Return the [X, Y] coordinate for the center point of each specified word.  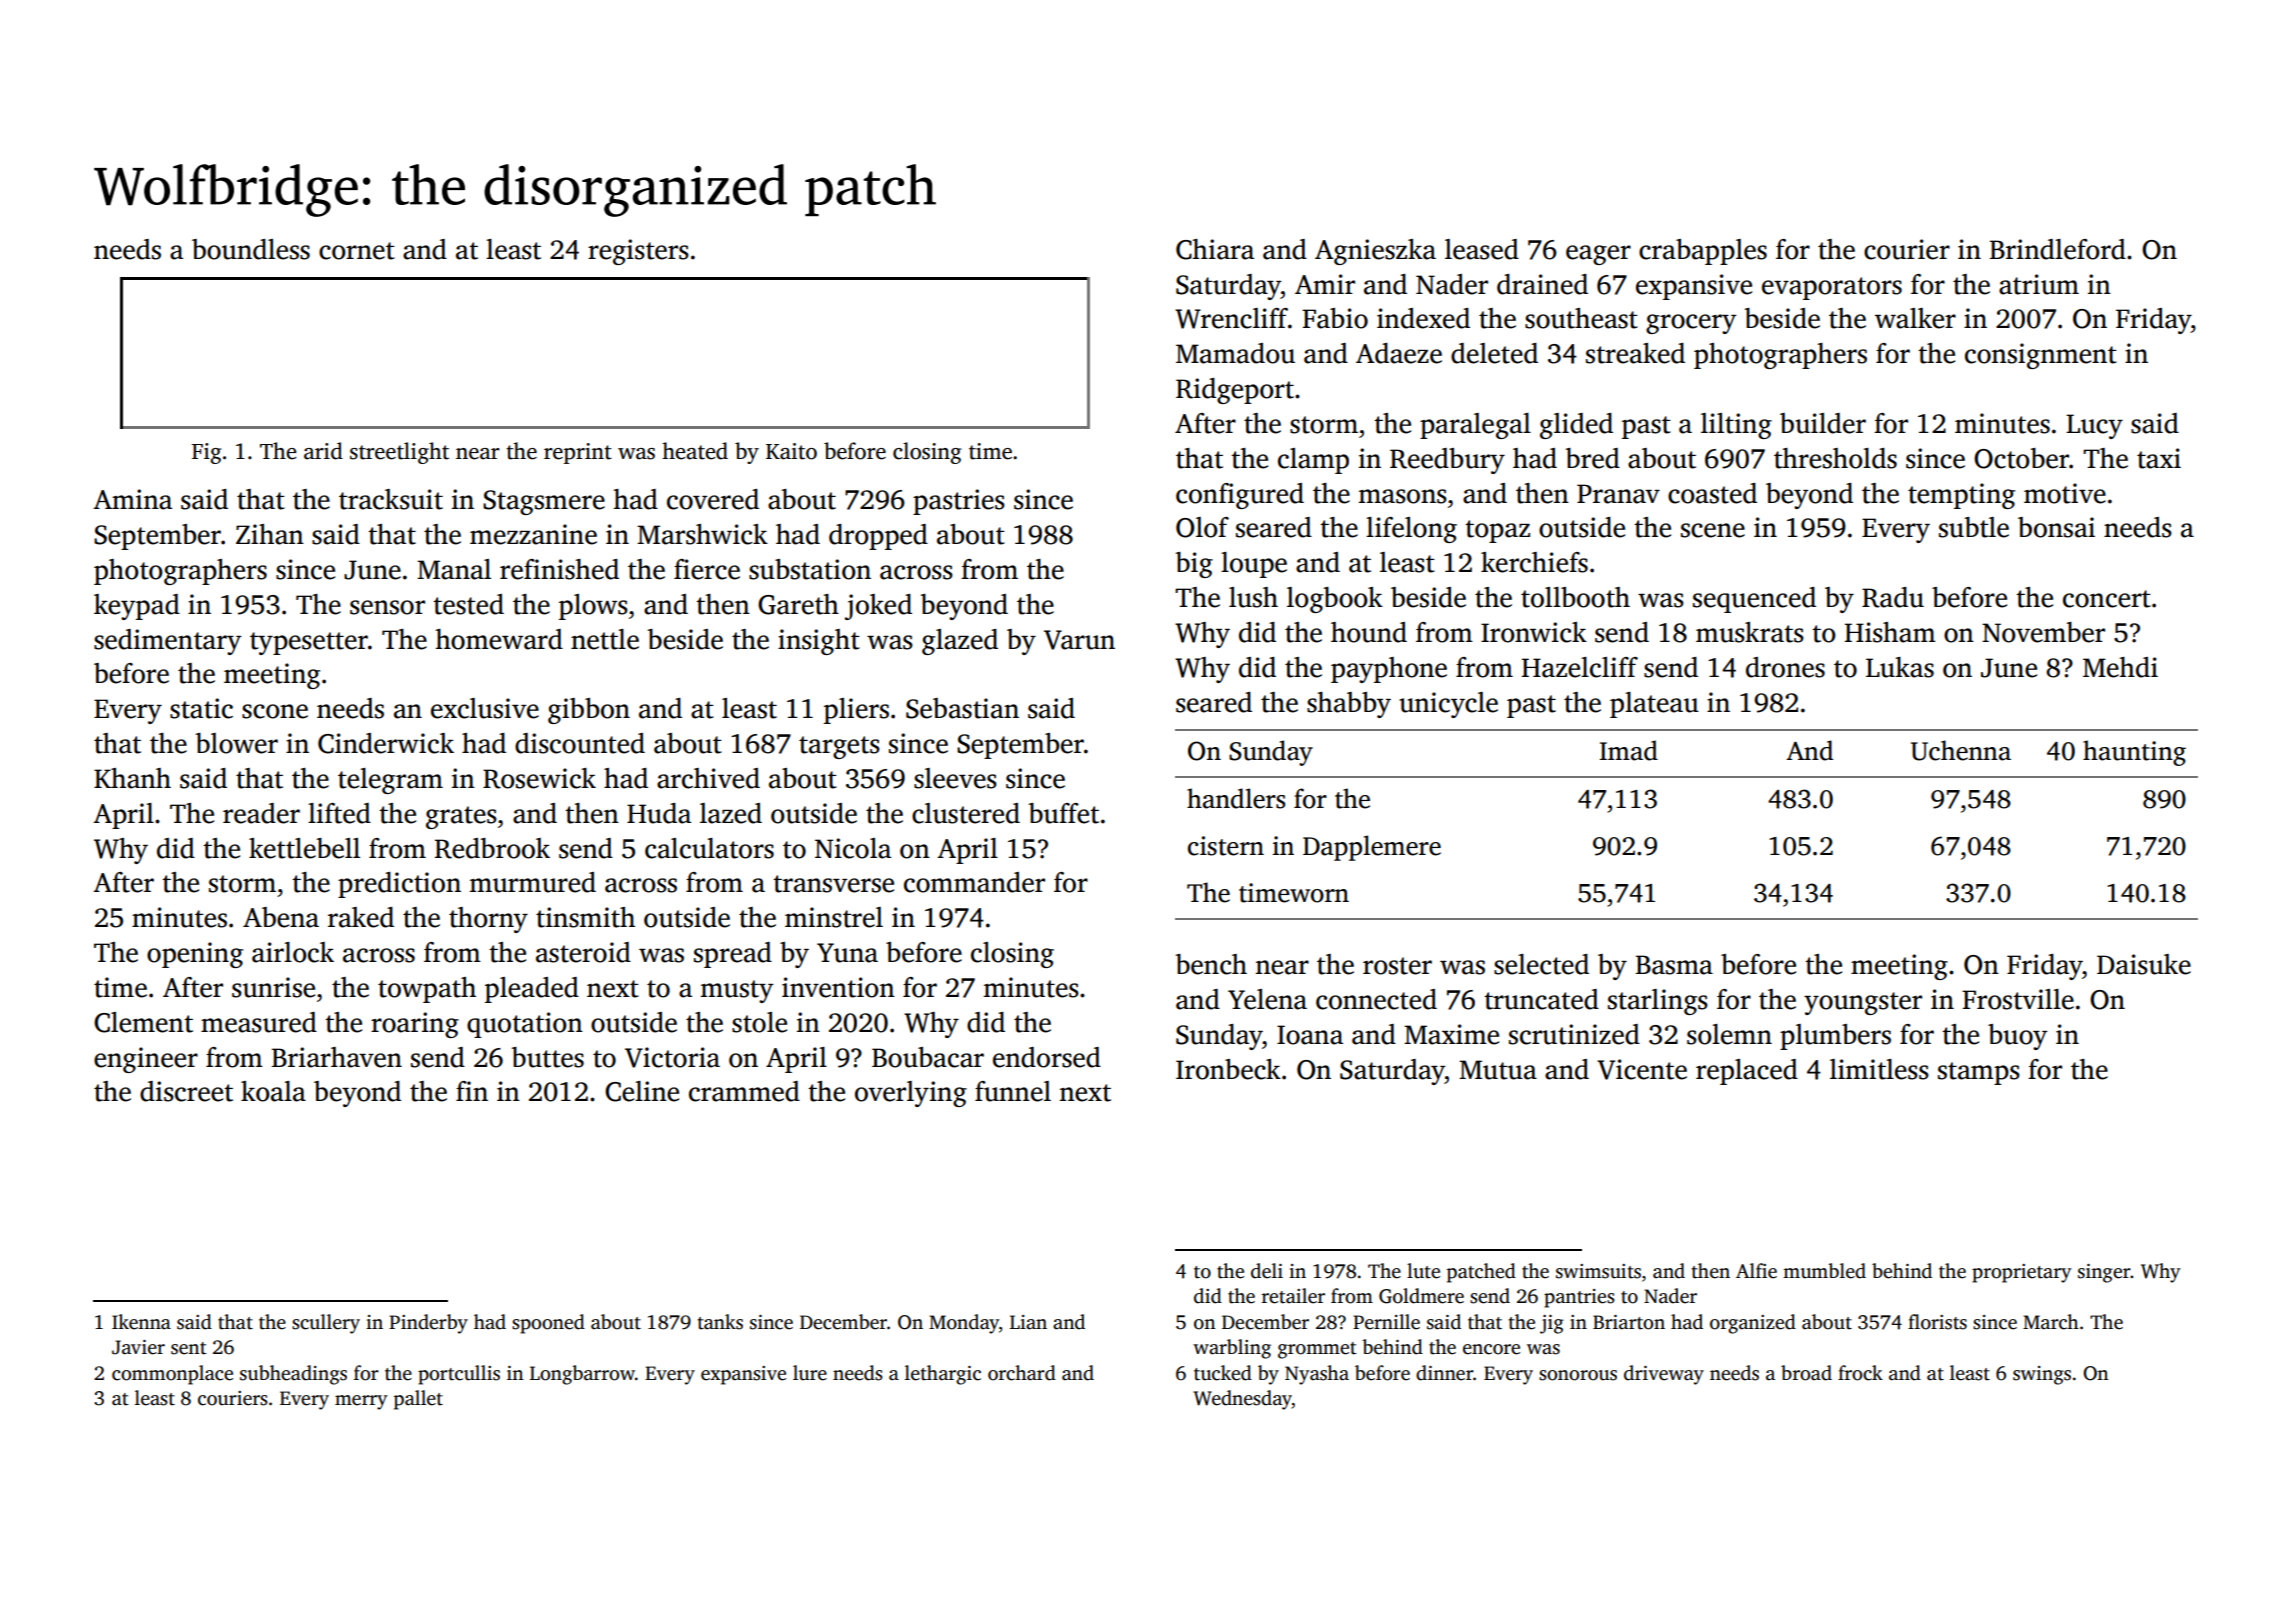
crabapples [1703, 252]
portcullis [459, 1375]
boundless [251, 249]
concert [2107, 599]
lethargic [943, 1375]
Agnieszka [1375, 252]
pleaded [532, 990]
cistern [1226, 846]
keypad [137, 607]
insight [819, 642]
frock [1860, 1373]
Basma [1674, 965]
